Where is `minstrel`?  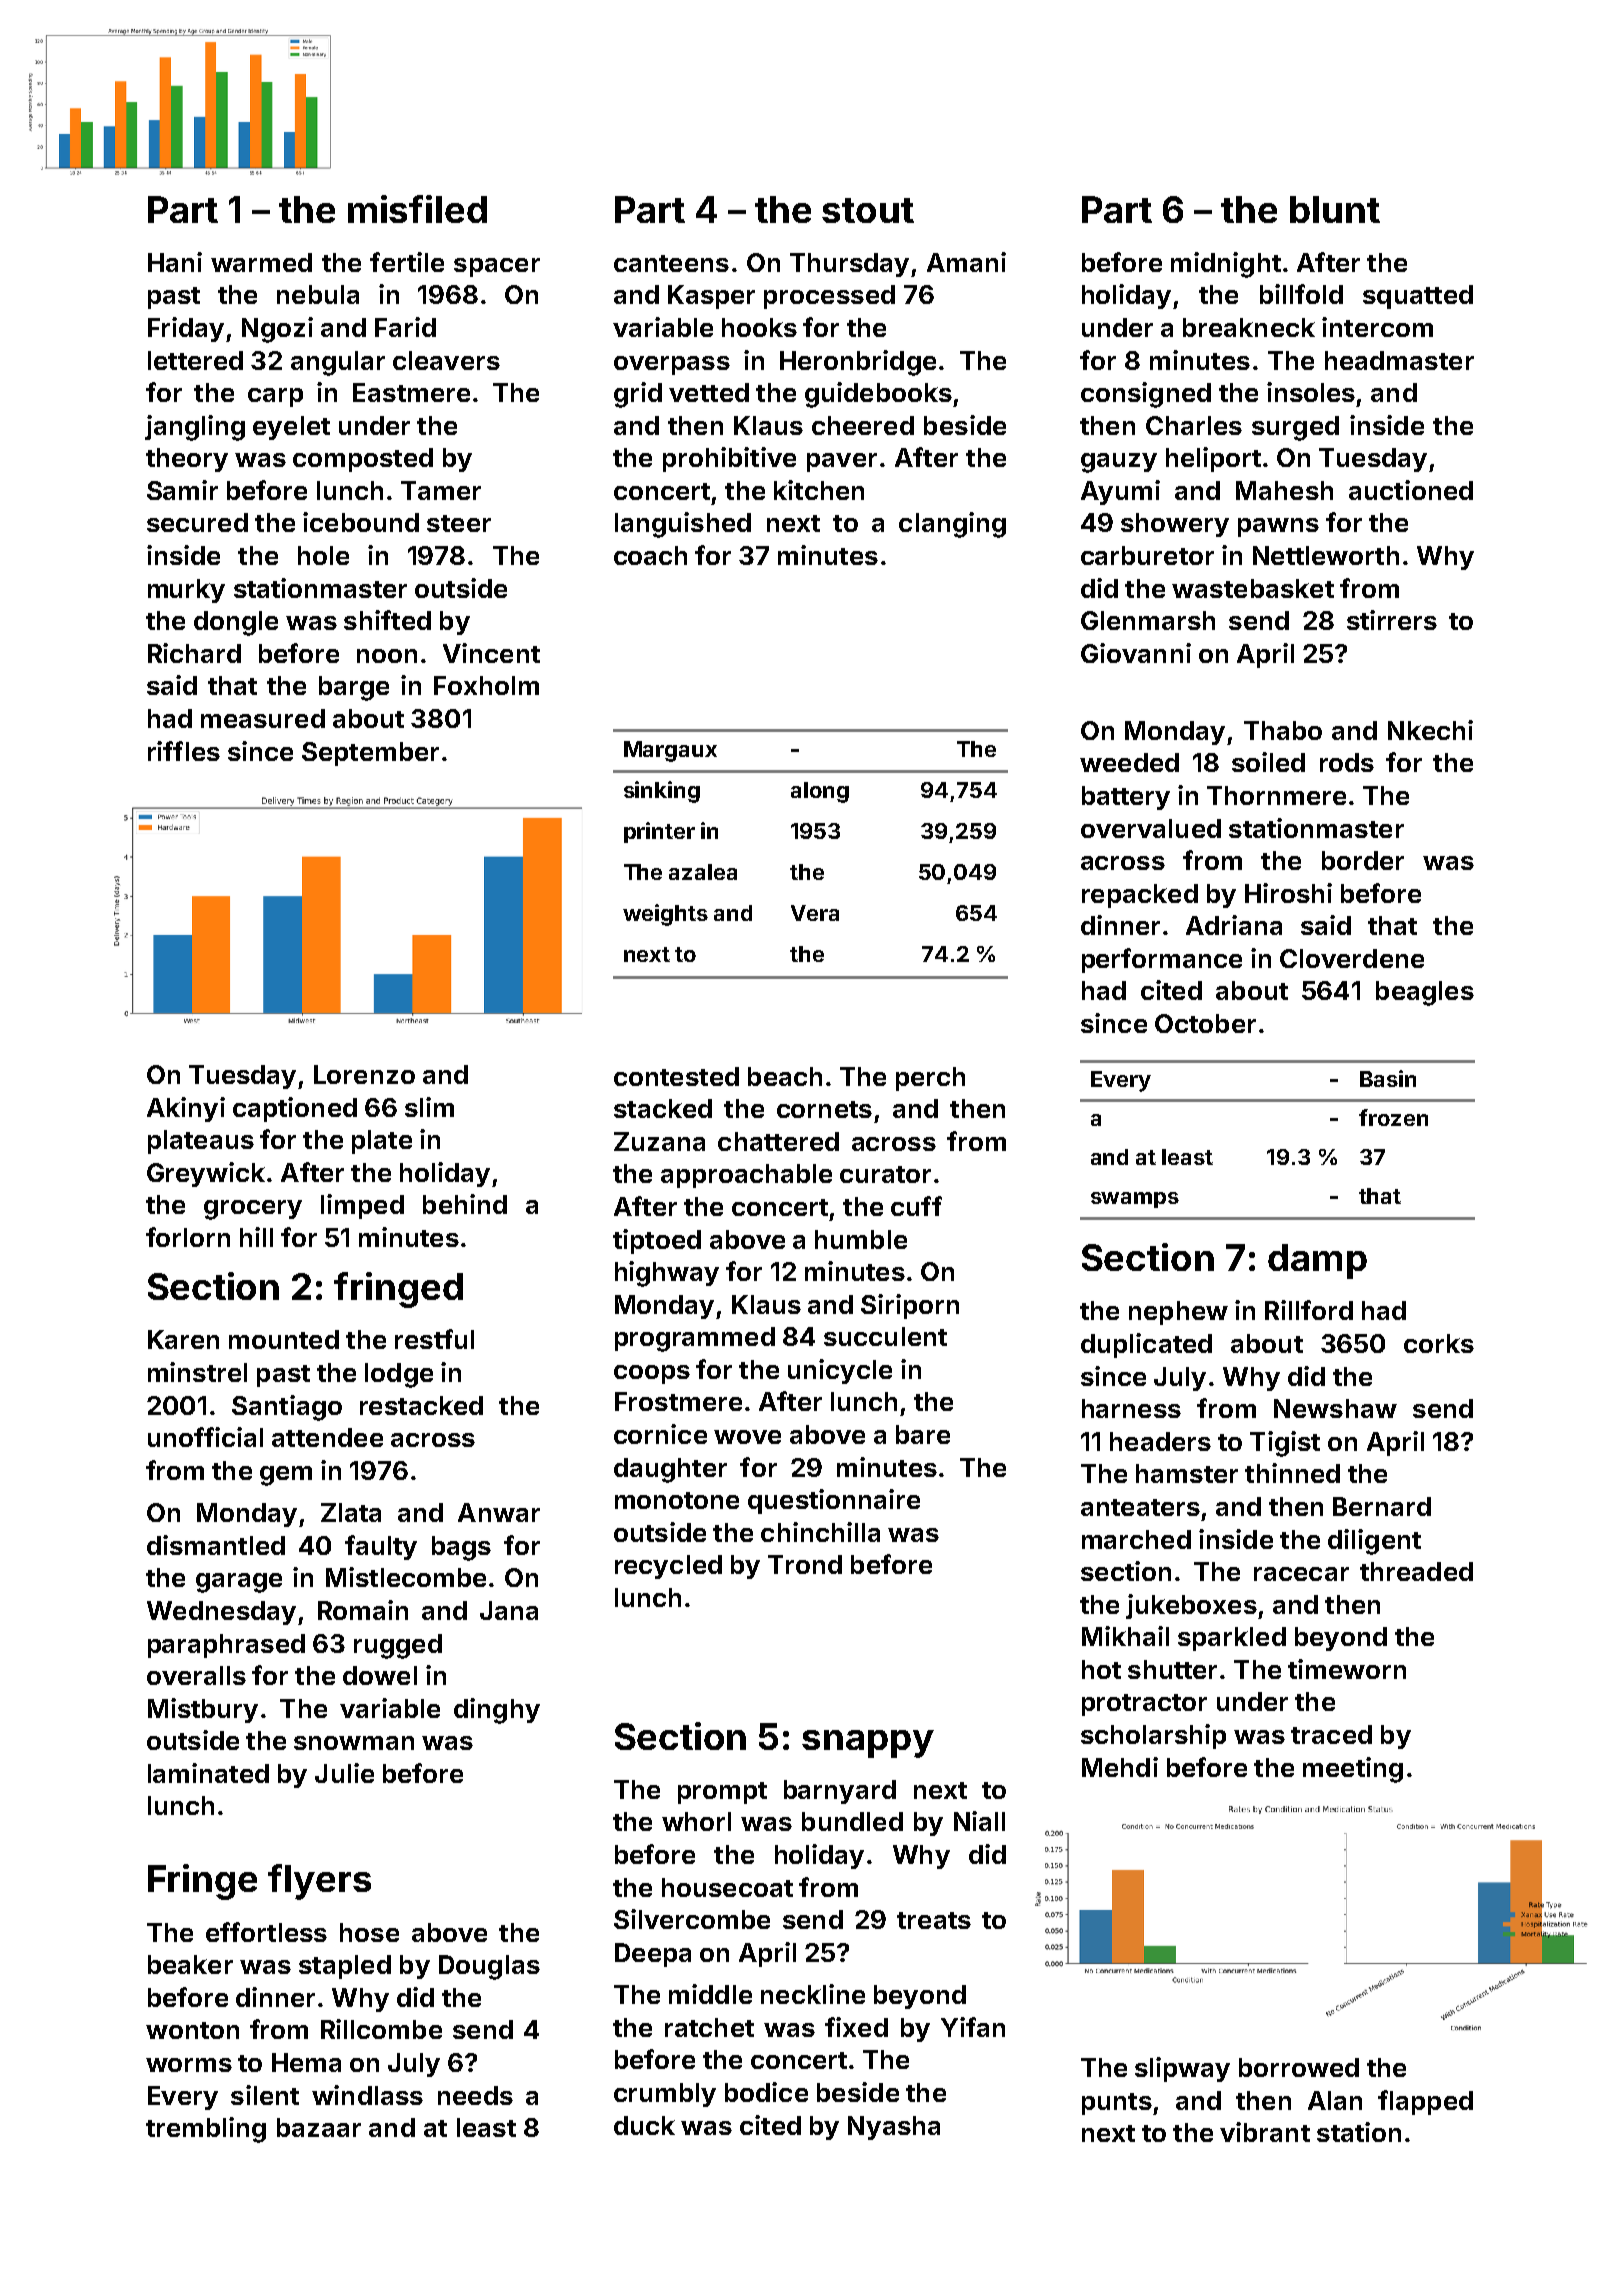
minstrel is located at coordinates (197, 1372).
